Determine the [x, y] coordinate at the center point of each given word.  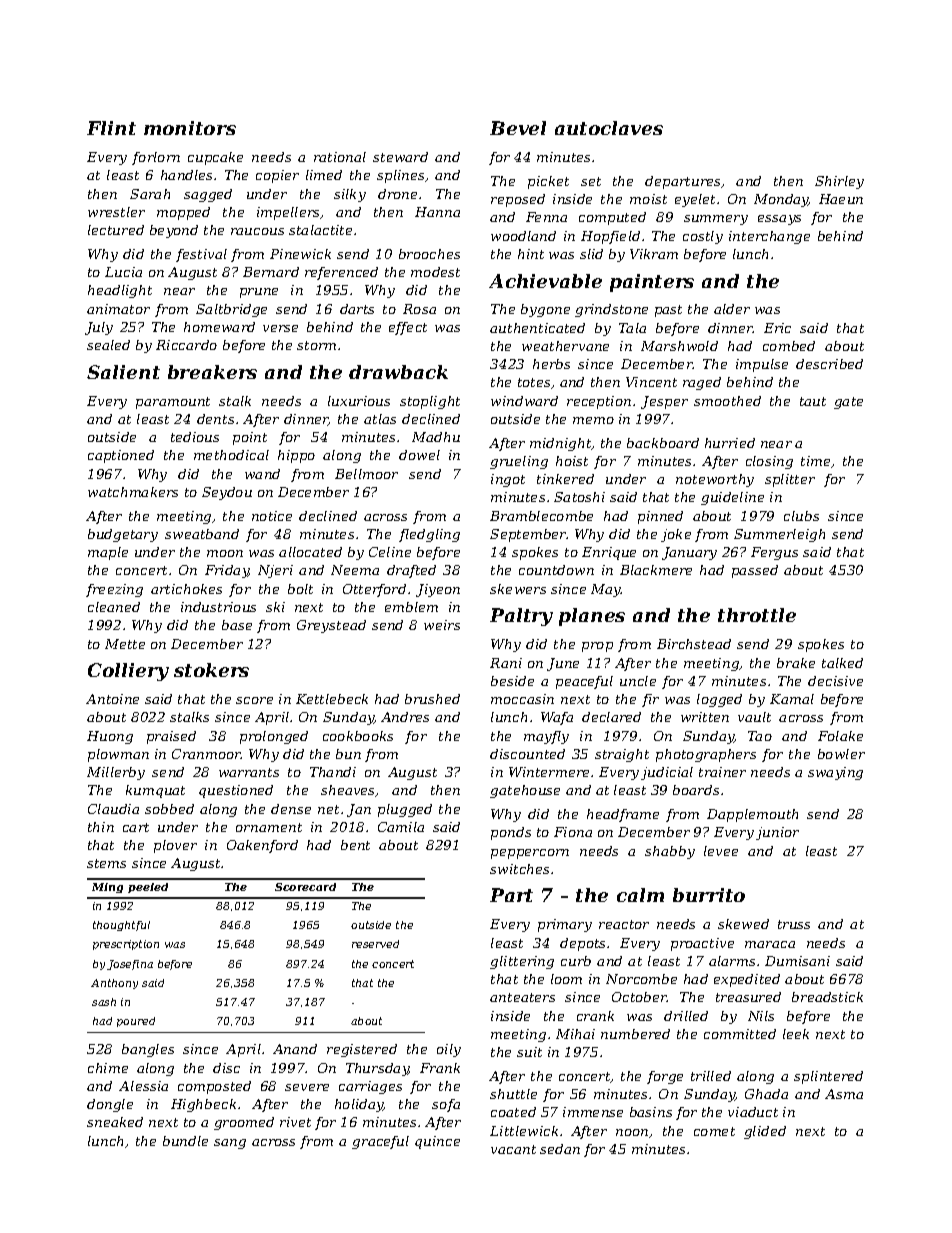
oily [449, 1050]
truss [794, 924]
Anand [295, 1049]
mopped [183, 213]
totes [534, 382]
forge [665, 1077]
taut [813, 401]
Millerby [116, 773]
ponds [511, 833]
